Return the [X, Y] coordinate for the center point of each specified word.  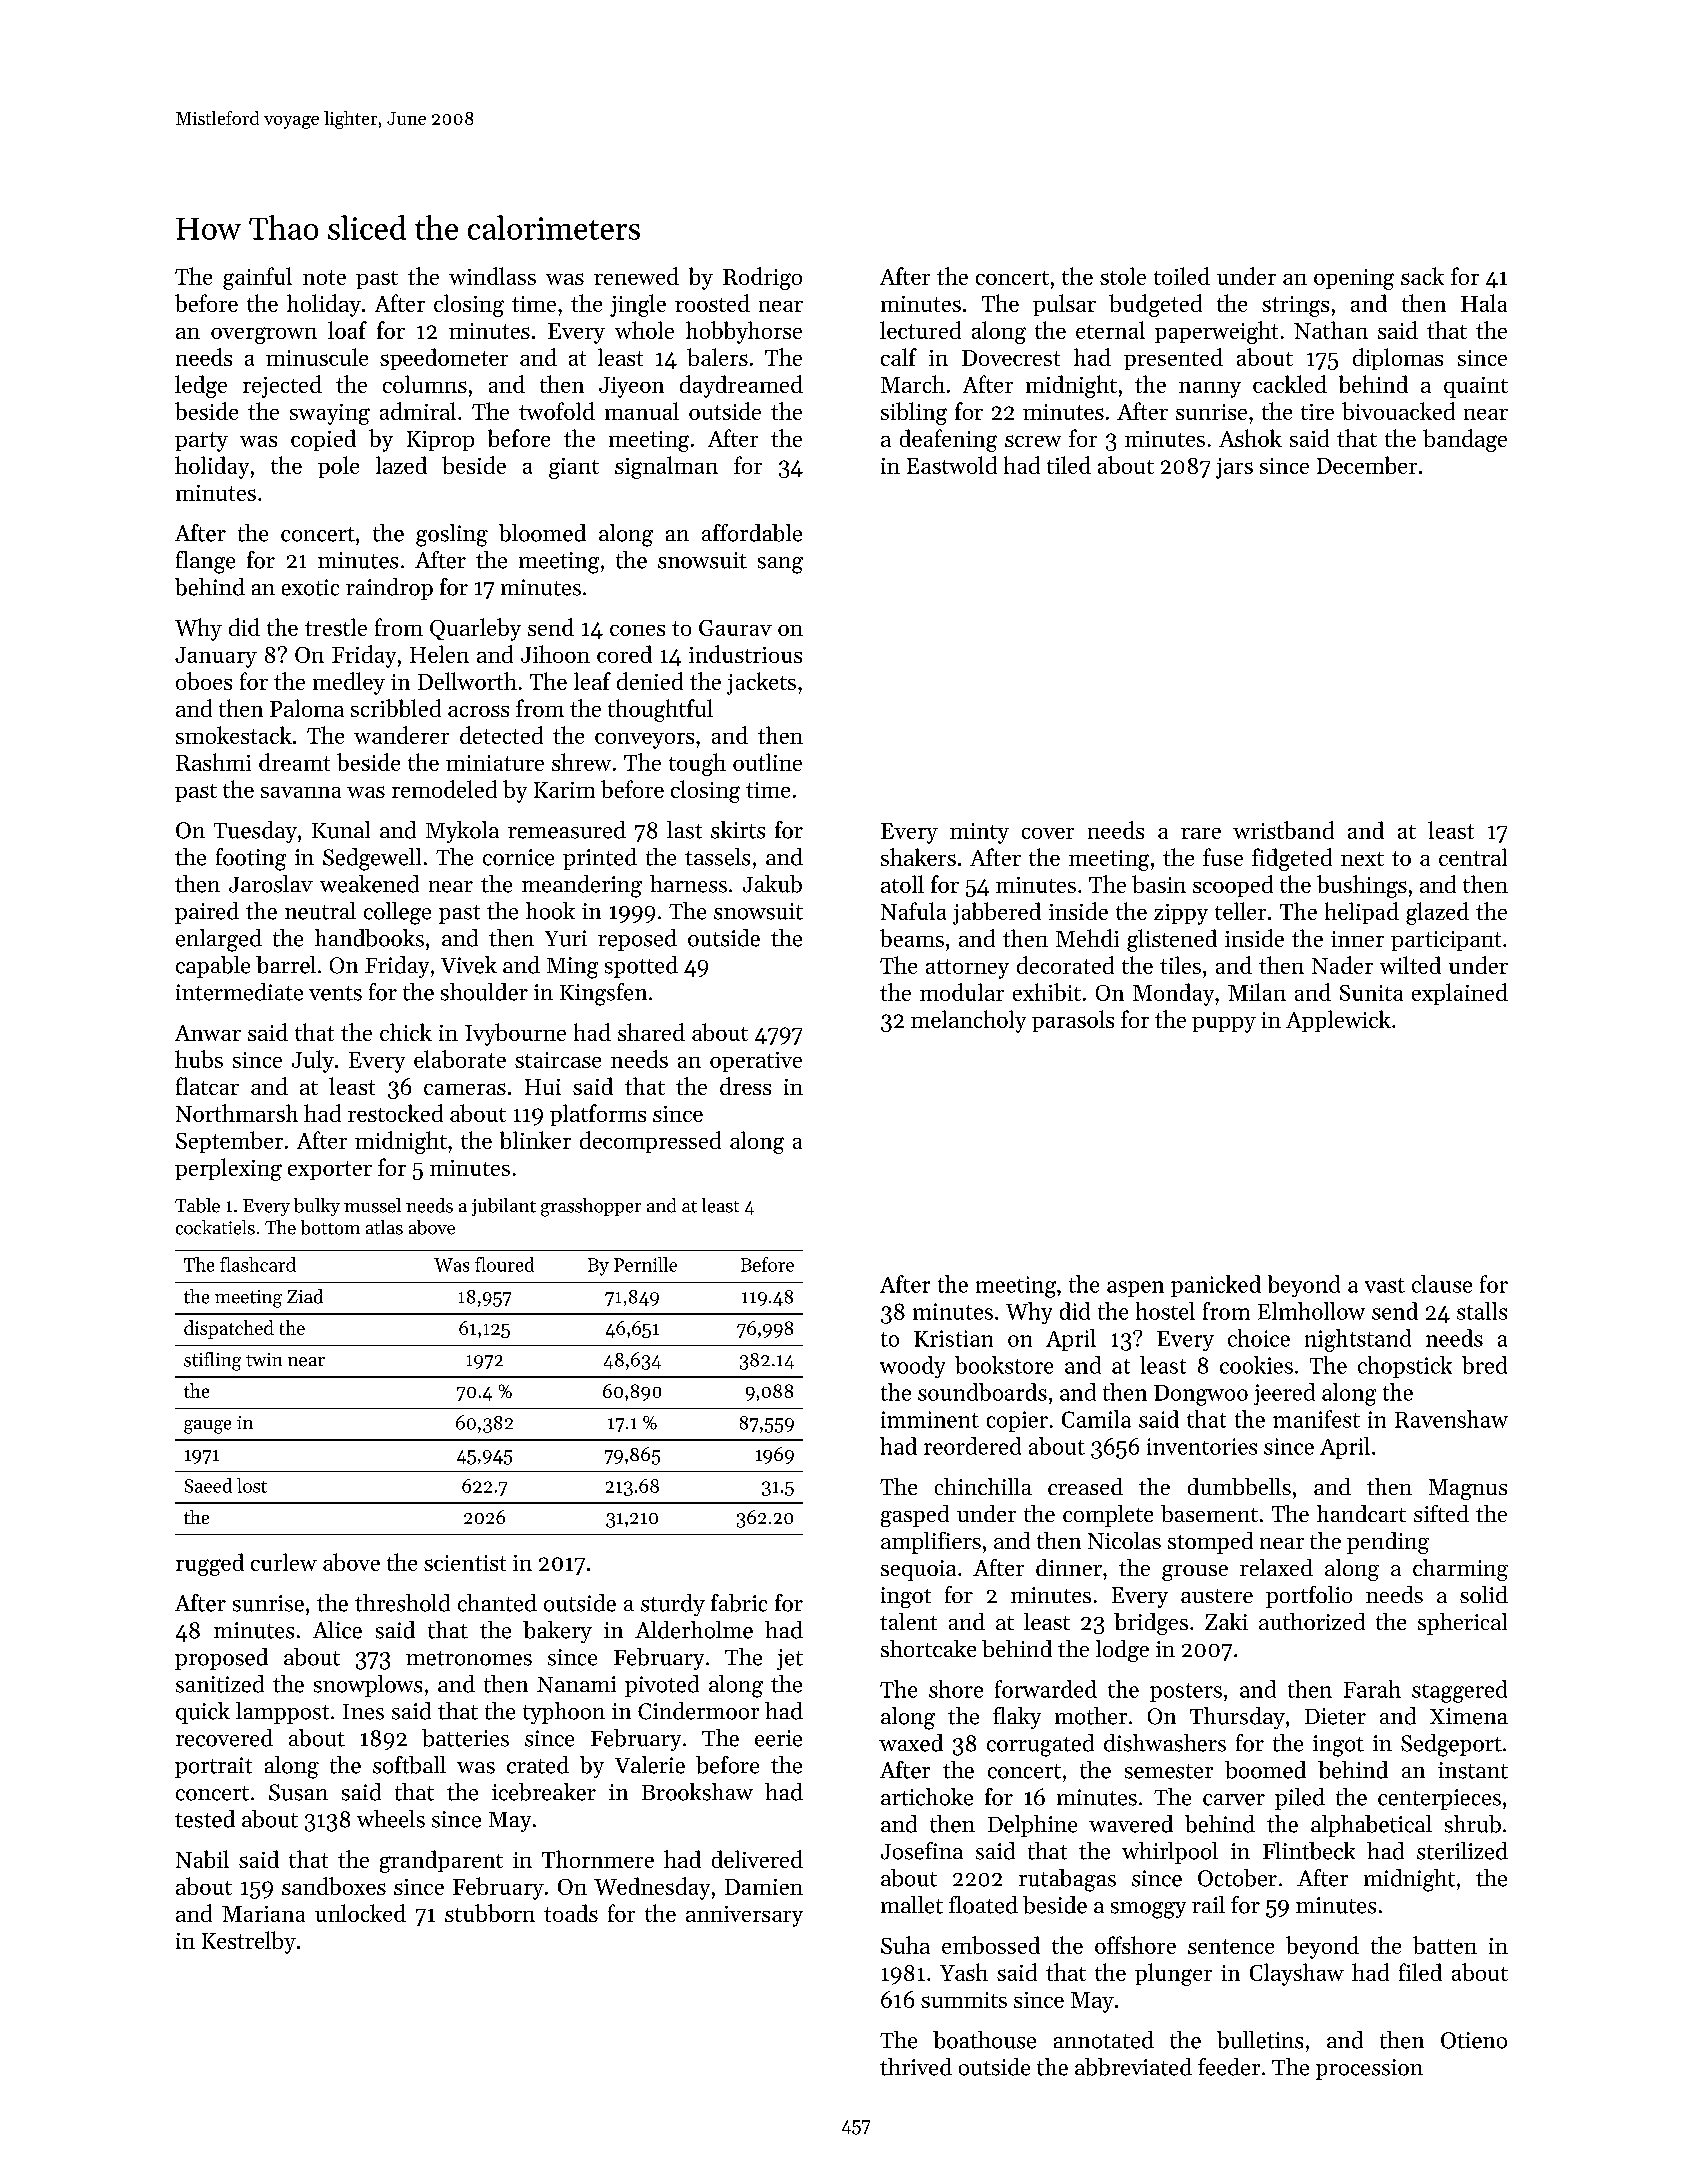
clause [1442, 1284]
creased [1085, 1486]
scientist [465, 1563]
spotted [641, 967]
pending [1388, 1543]
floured [504, 1264]
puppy [1224, 1025]
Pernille [645, 1264]
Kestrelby [249, 1942]
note [324, 277]
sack [1422, 276]
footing [251, 859]
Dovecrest [1011, 358]
